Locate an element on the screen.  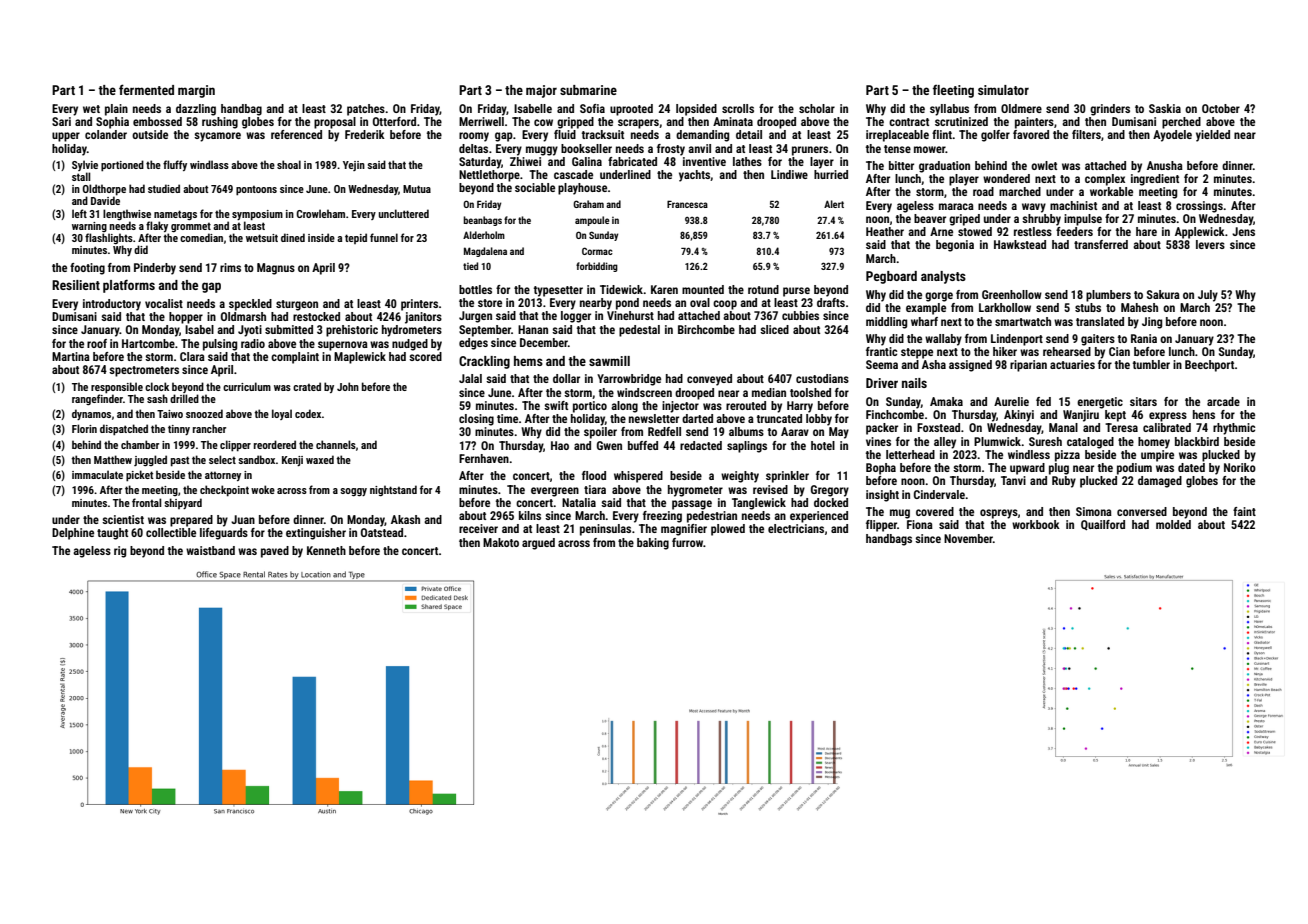
sociable is located at coordinates (535, 187).
